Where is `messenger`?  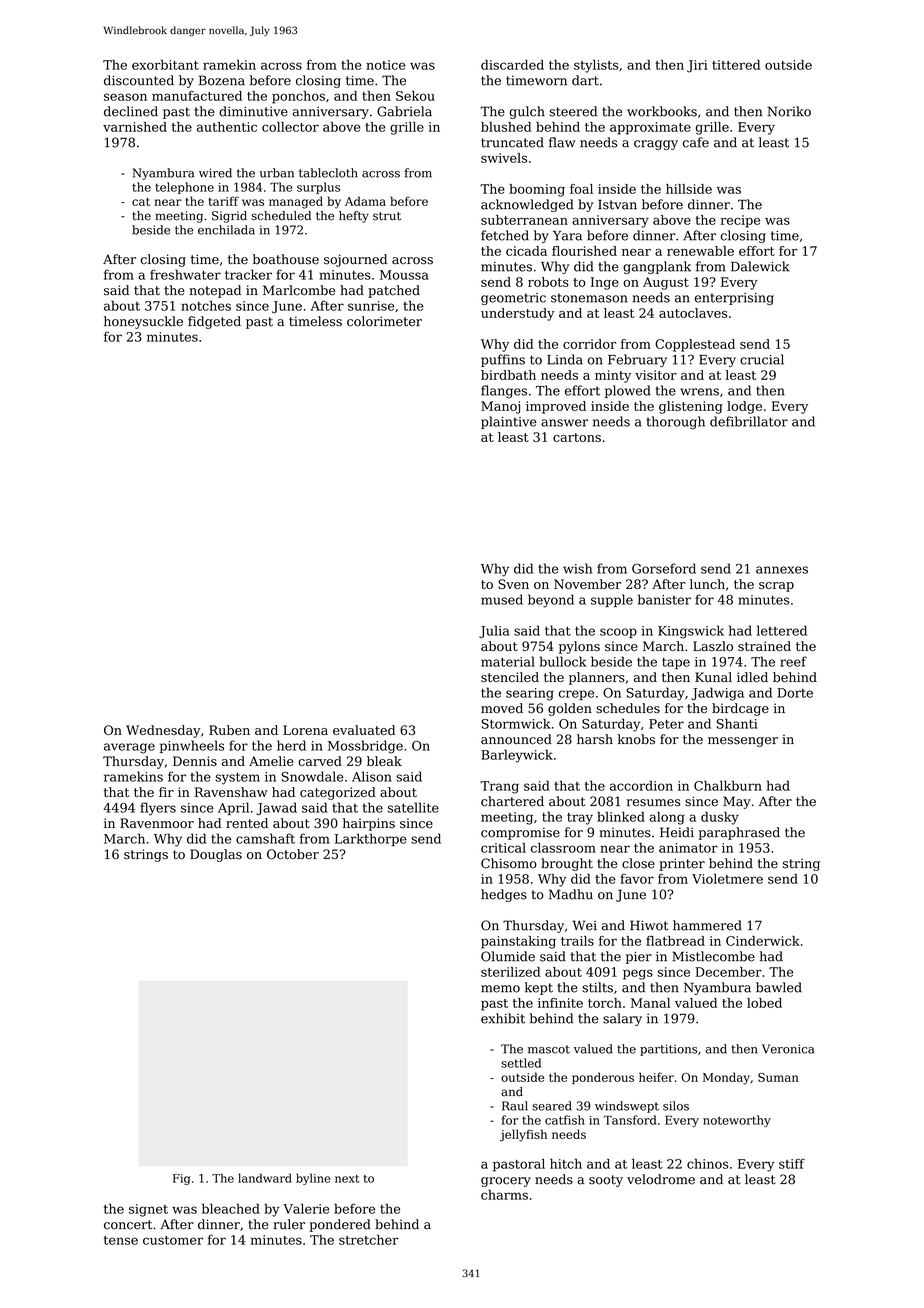
messenger is located at coordinates (743, 742).
